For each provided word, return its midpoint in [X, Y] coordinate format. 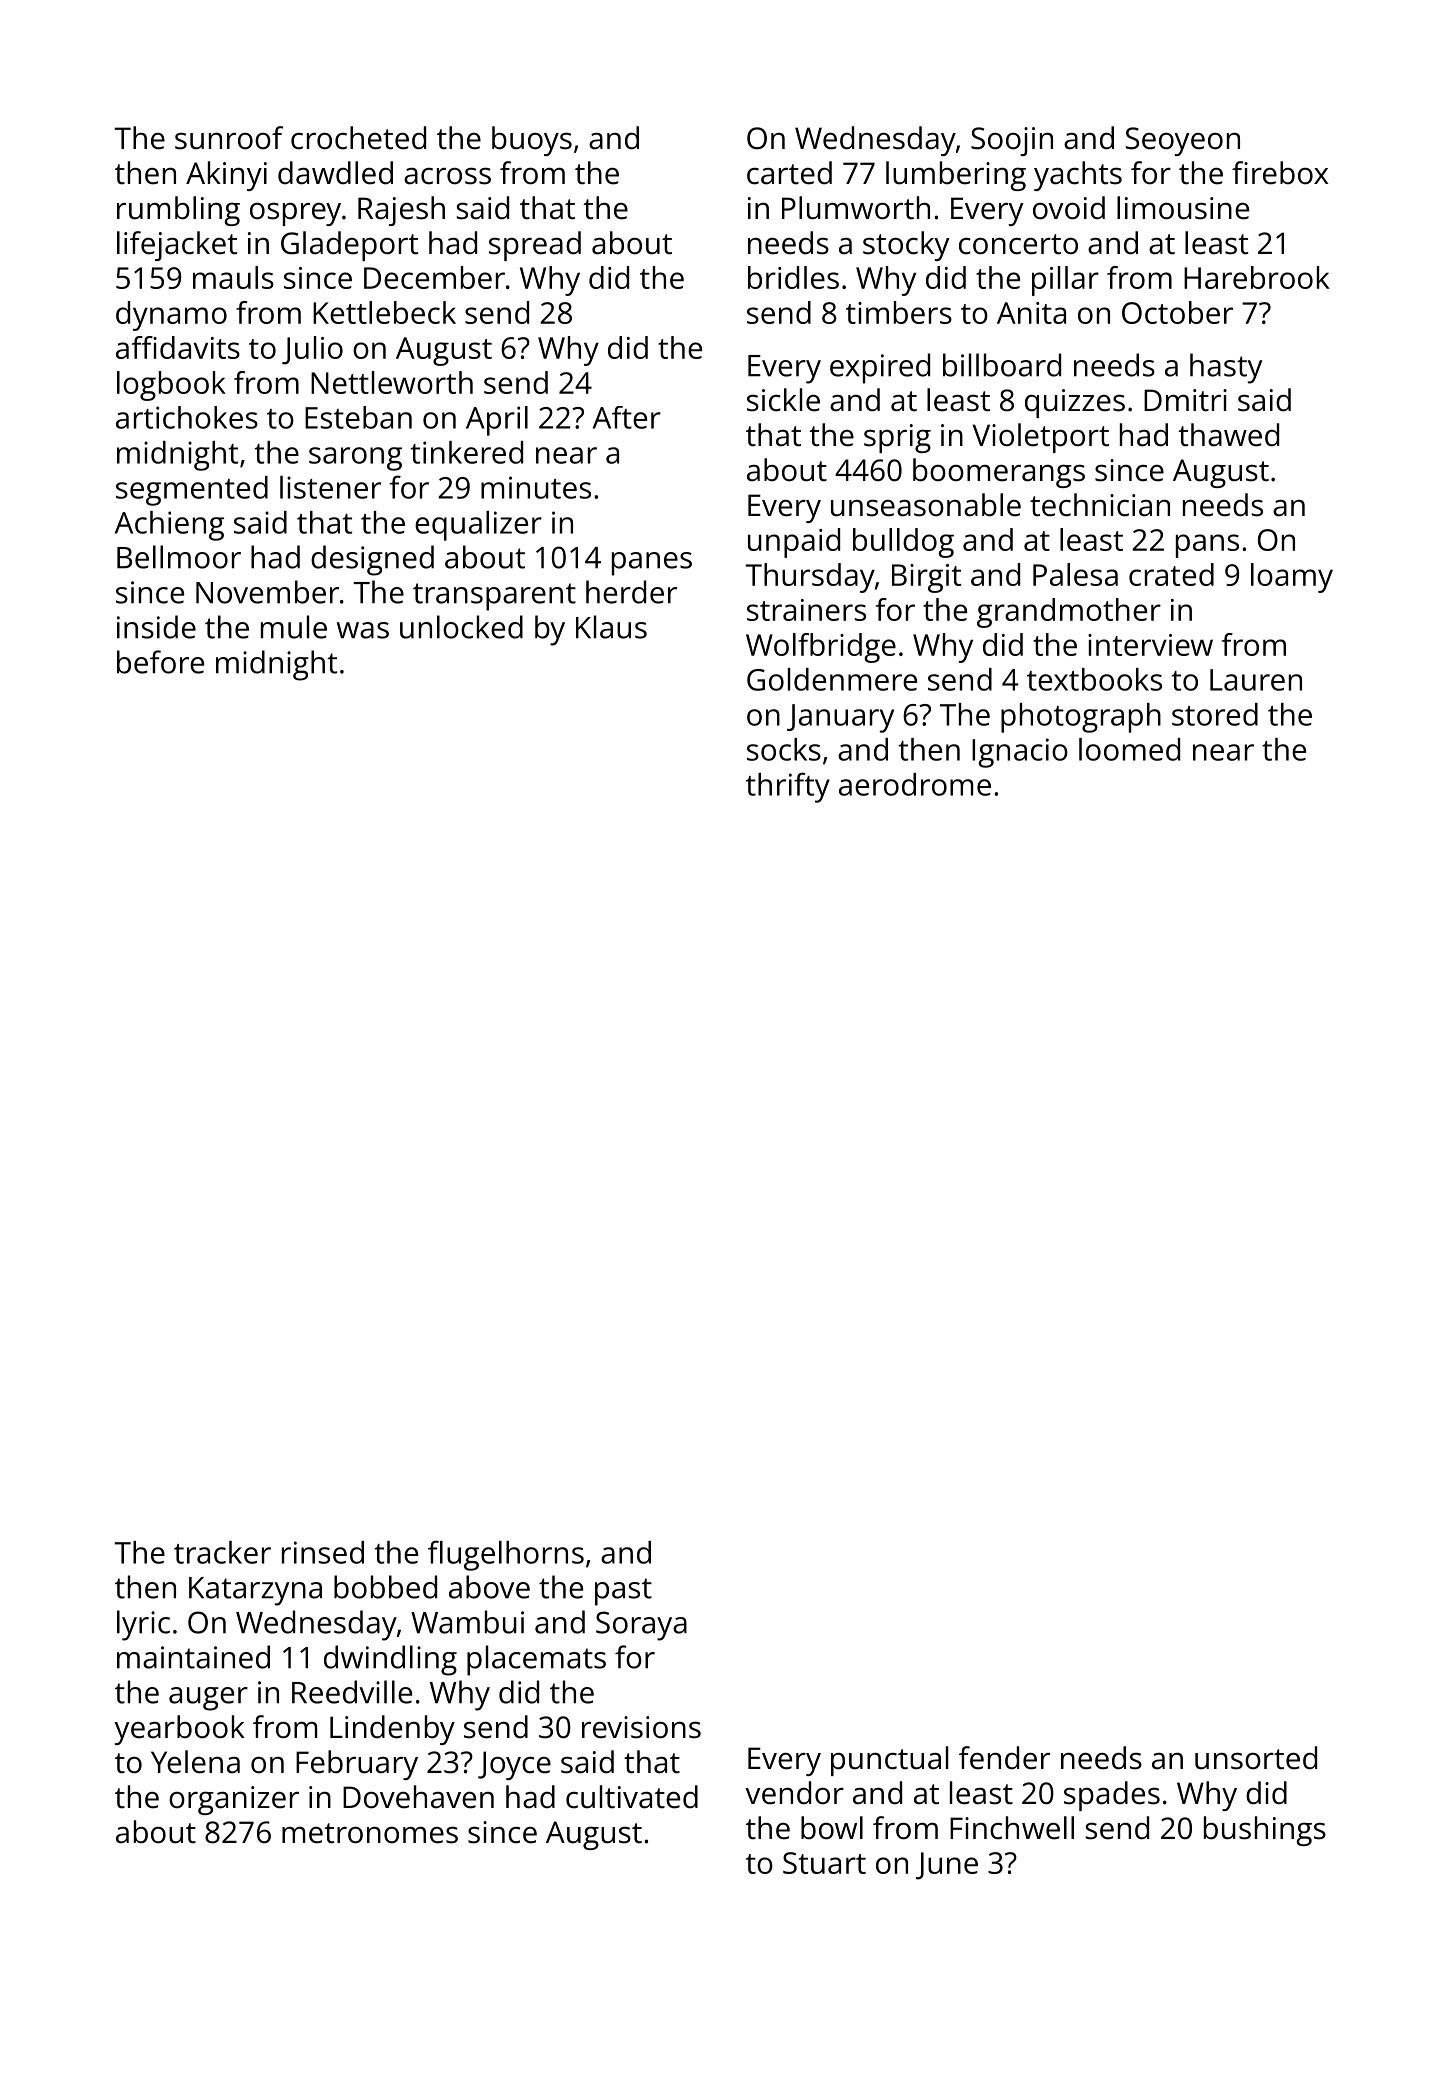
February [357, 1765]
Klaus [611, 627]
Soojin [1012, 141]
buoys [532, 141]
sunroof [229, 138]
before [160, 662]
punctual [889, 1761]
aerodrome [915, 784]
